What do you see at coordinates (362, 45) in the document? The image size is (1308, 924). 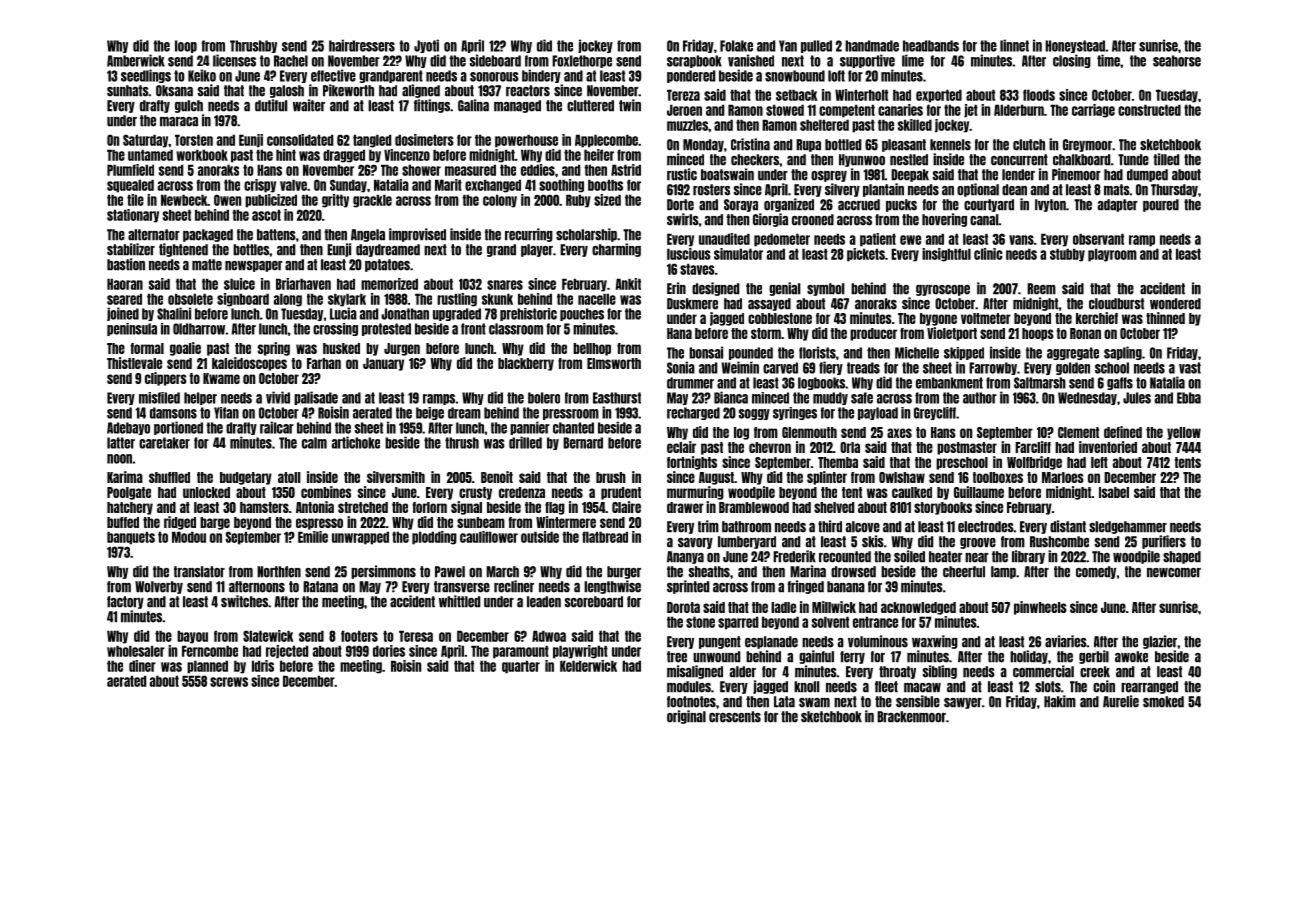 I see `hairdressers` at bounding box center [362, 45].
